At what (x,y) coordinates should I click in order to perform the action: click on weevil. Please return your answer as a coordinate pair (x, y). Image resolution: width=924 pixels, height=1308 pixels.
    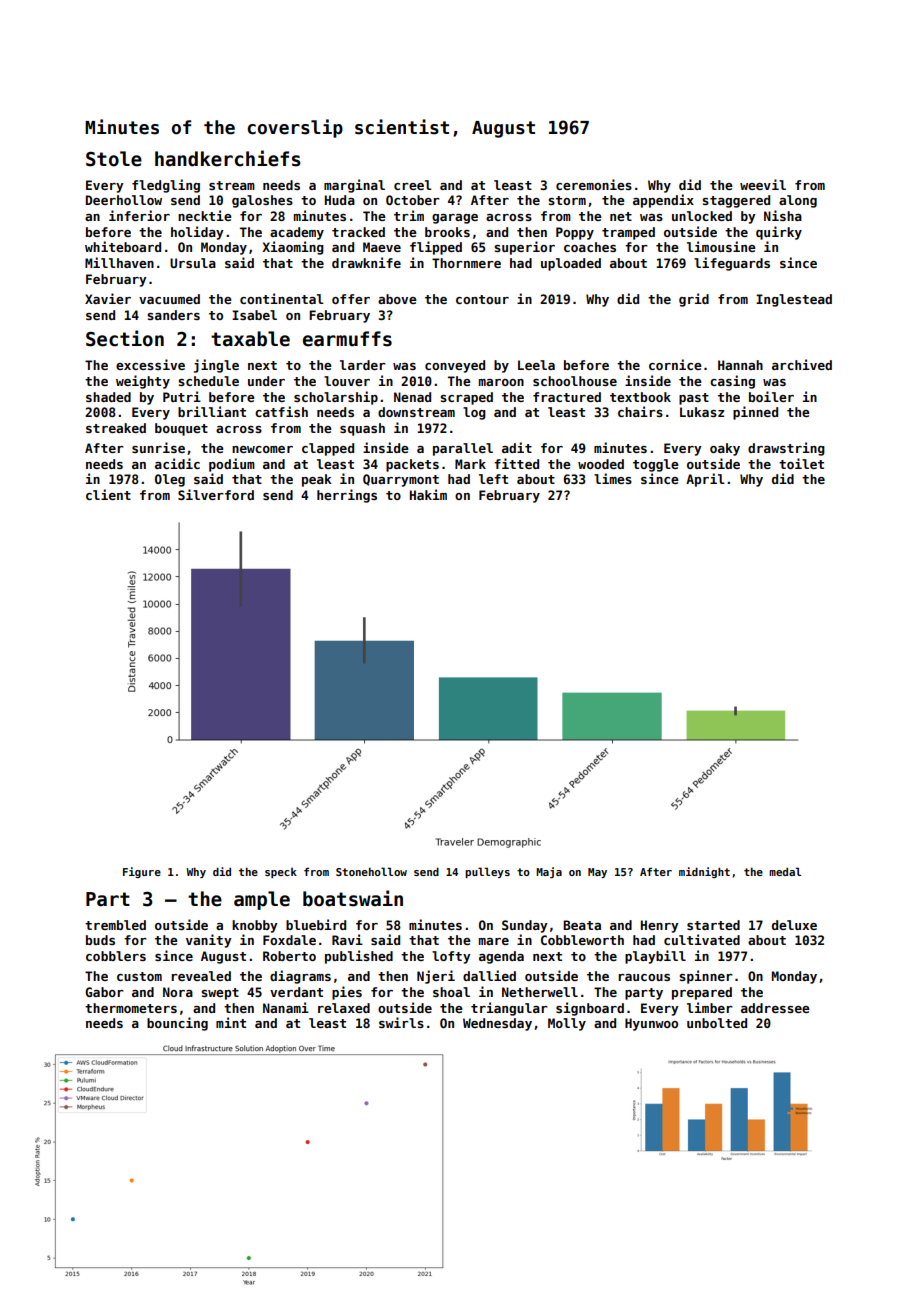
    Looking at the image, I should click on (763, 184).
